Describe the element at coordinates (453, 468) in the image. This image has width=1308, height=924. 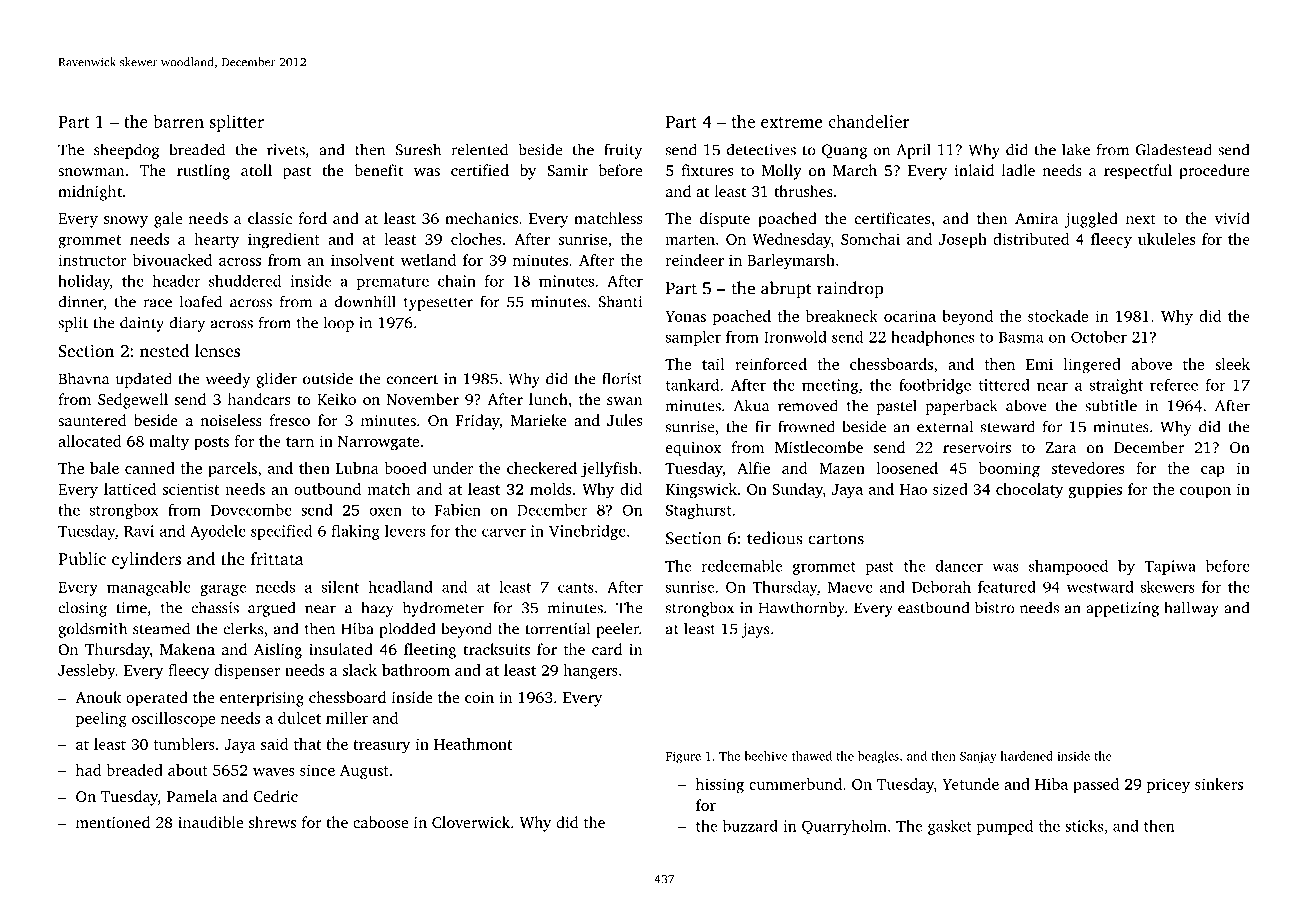
I see `under` at that location.
